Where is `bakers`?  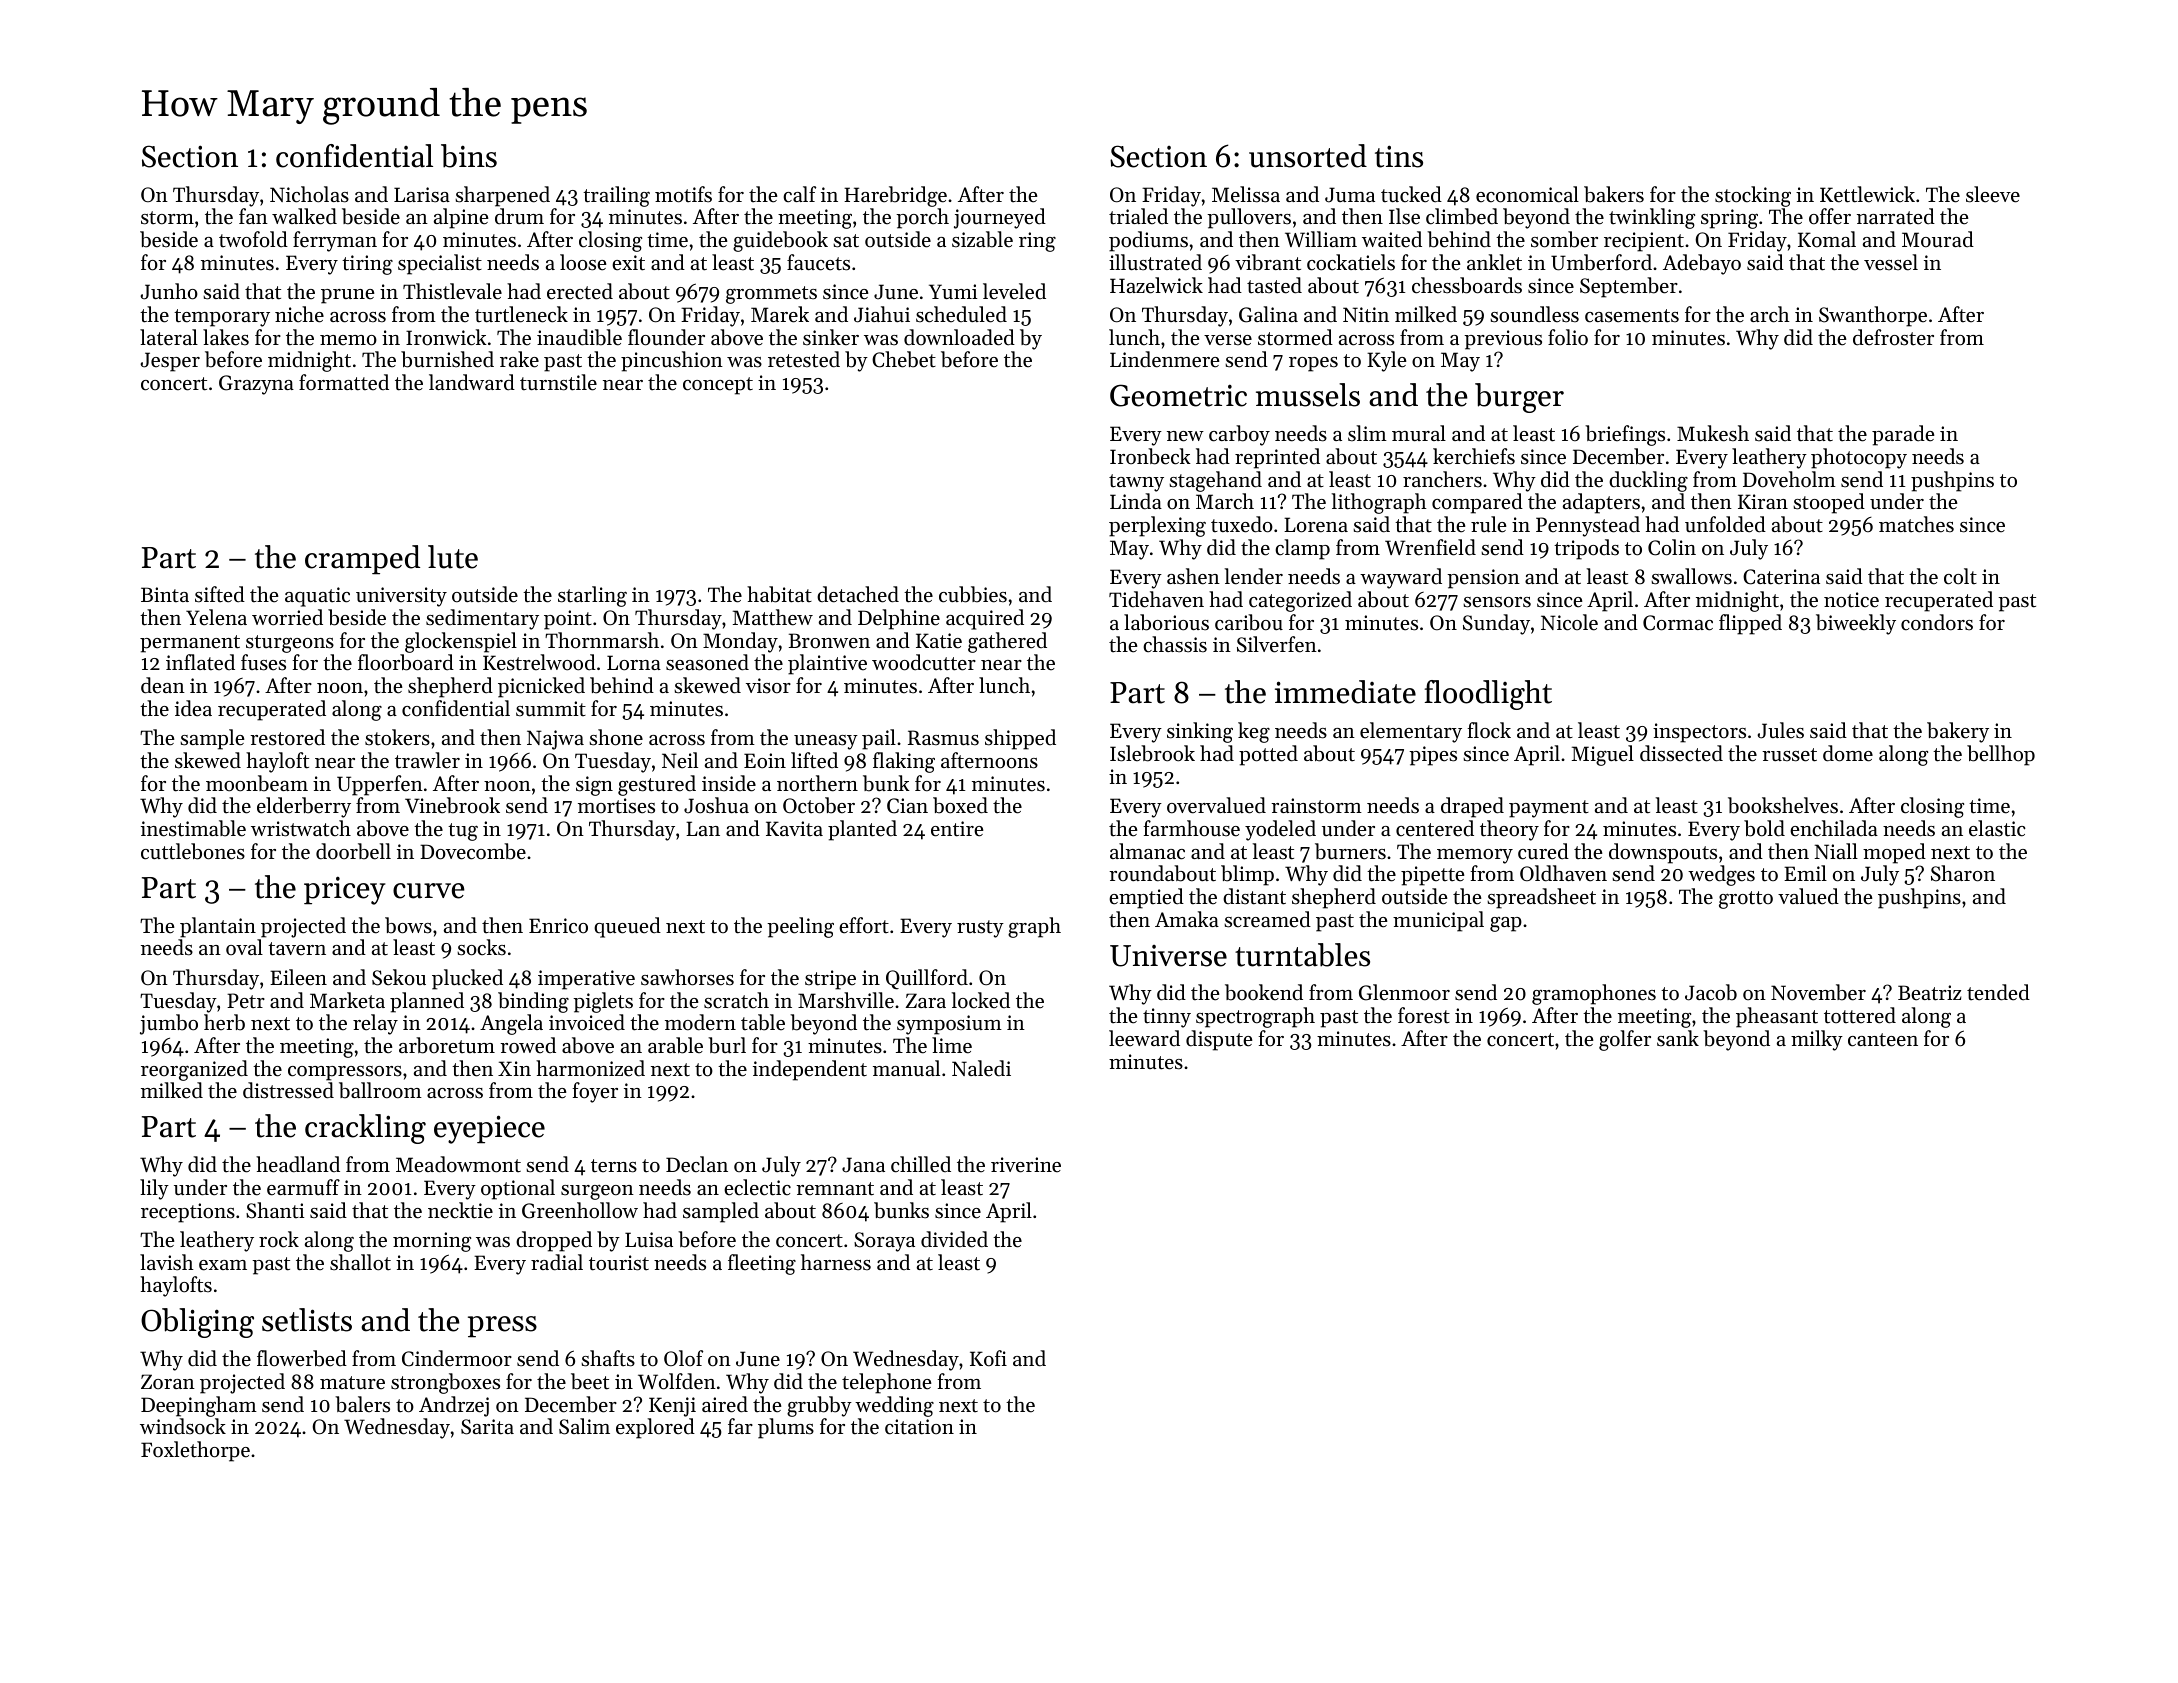
bakers is located at coordinates (1614, 194).
